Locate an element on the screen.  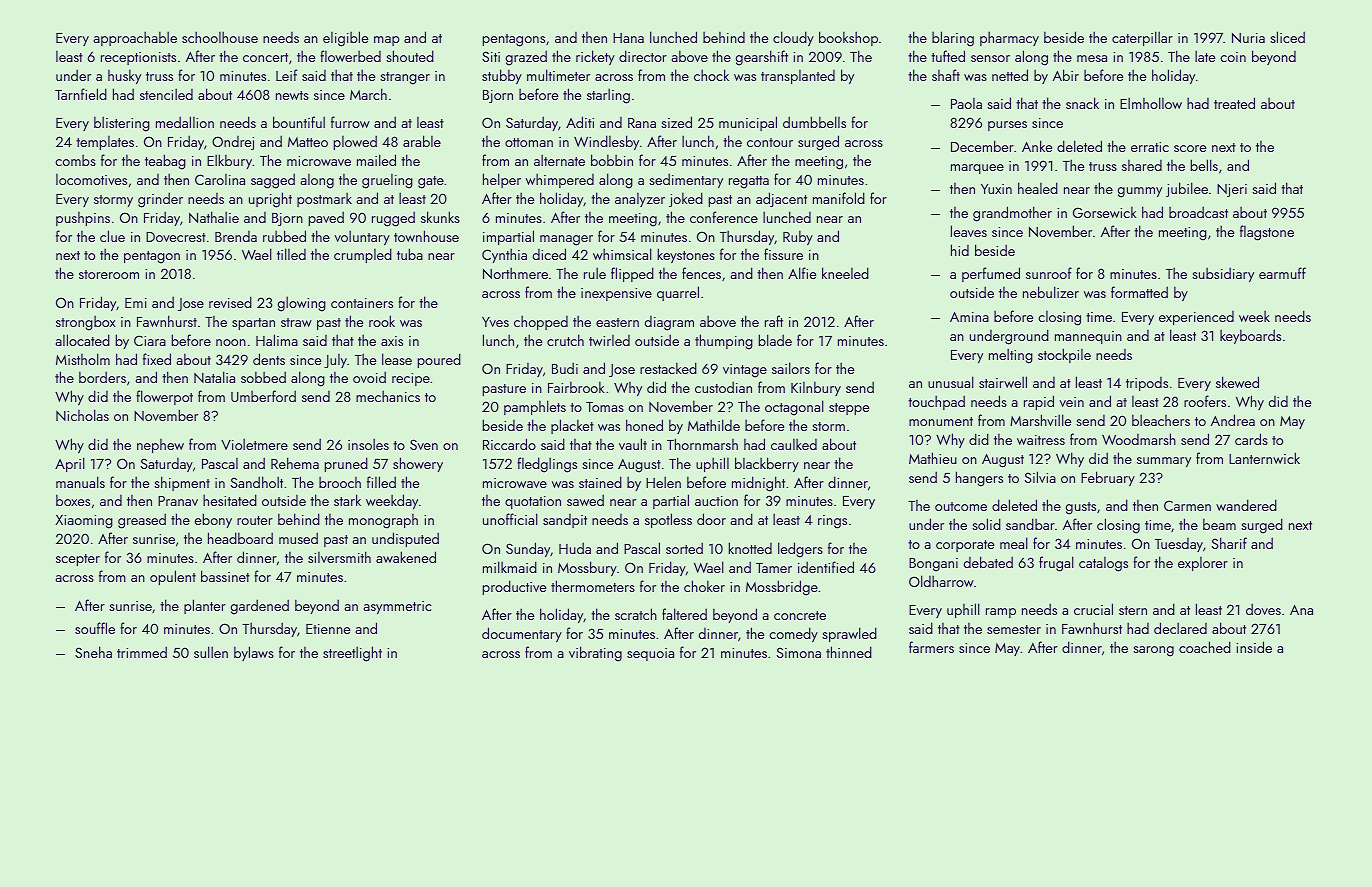
cloudy is located at coordinates (793, 38).
